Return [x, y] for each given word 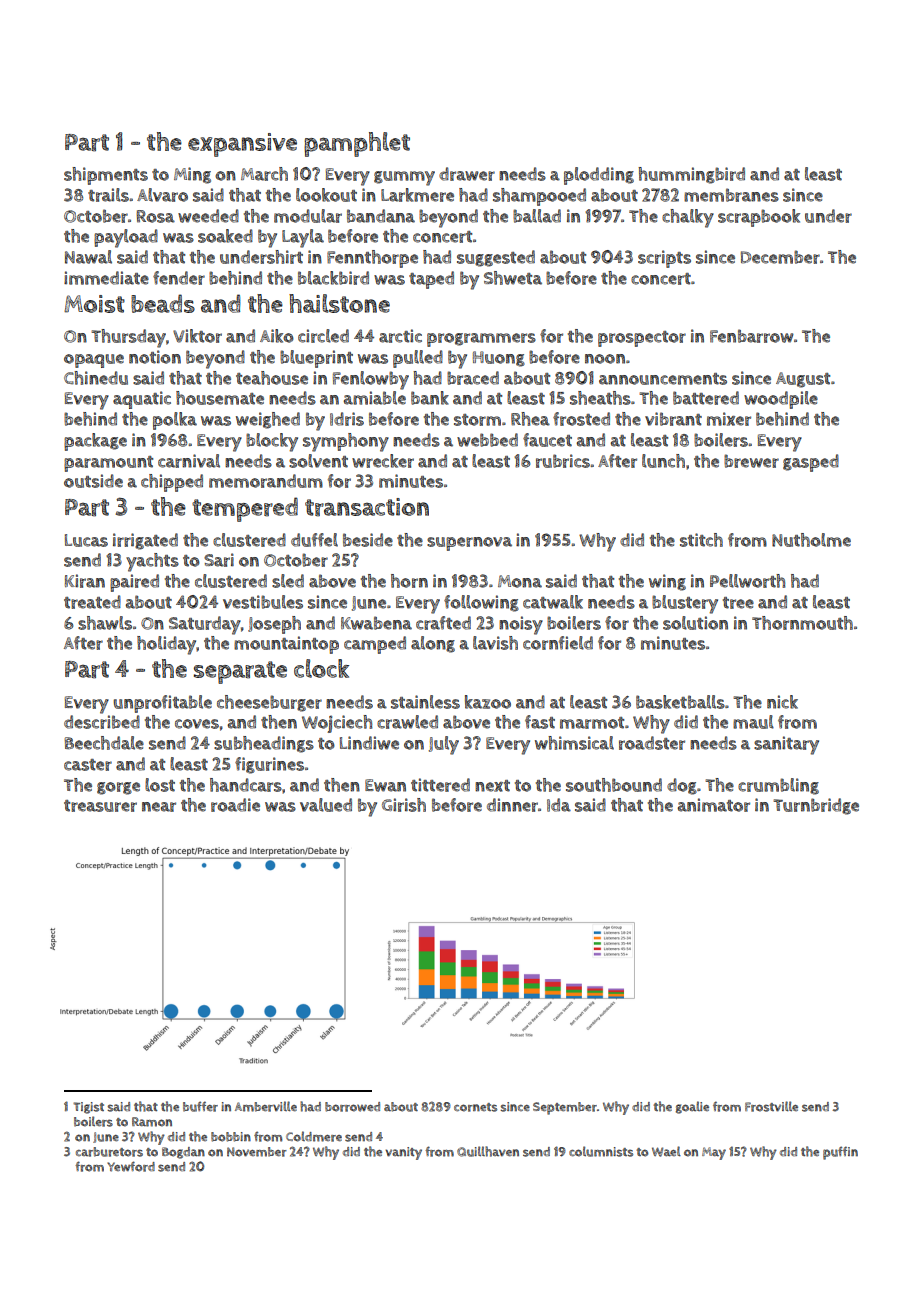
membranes [731, 195]
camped [375, 645]
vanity [403, 1153]
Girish [404, 805]
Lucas [86, 540]
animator [714, 805]
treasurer [100, 806]
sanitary [786, 745]
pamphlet [357, 144]
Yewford [131, 1166]
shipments [106, 176]
